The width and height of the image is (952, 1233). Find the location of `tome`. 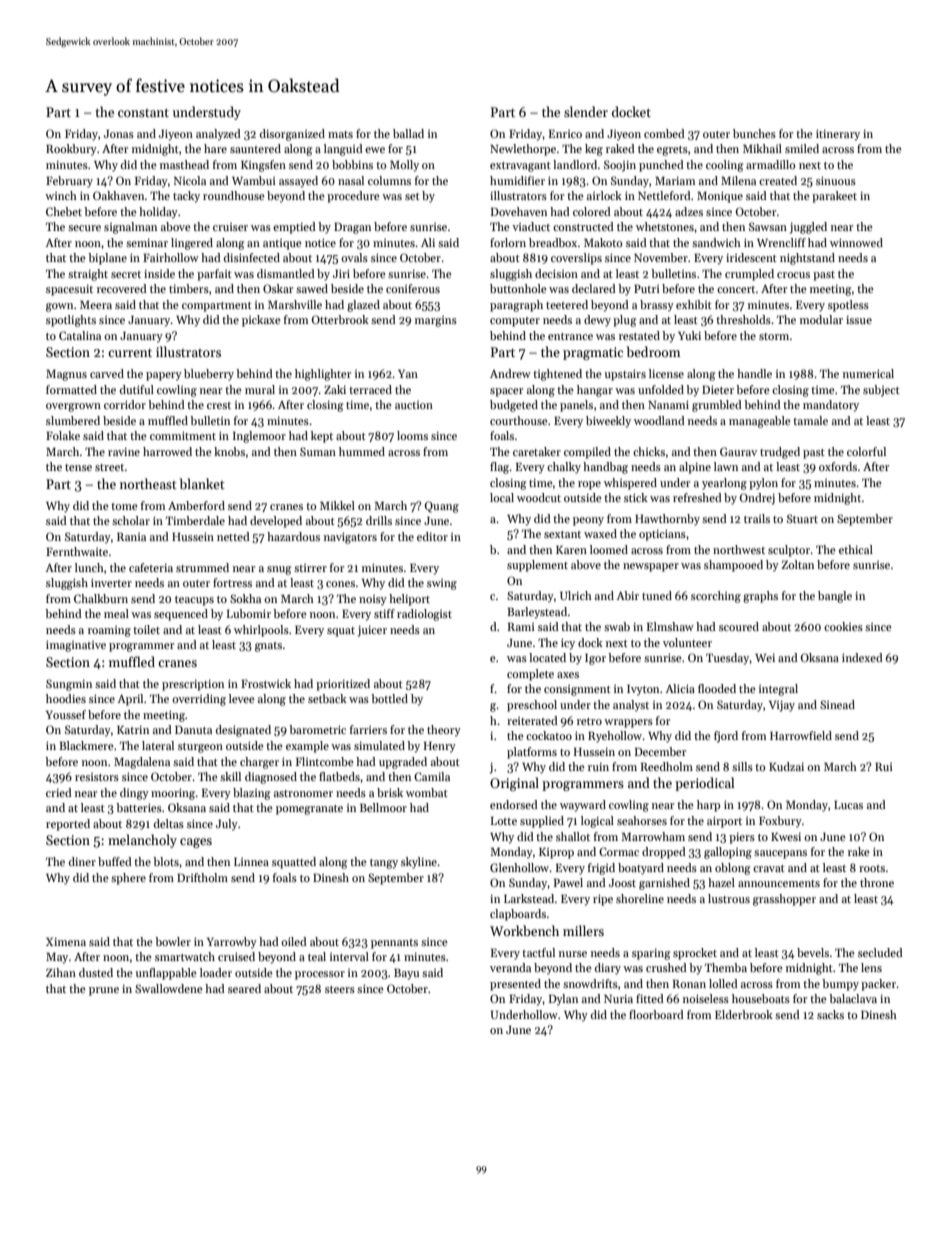

tome is located at coordinates (124, 506).
